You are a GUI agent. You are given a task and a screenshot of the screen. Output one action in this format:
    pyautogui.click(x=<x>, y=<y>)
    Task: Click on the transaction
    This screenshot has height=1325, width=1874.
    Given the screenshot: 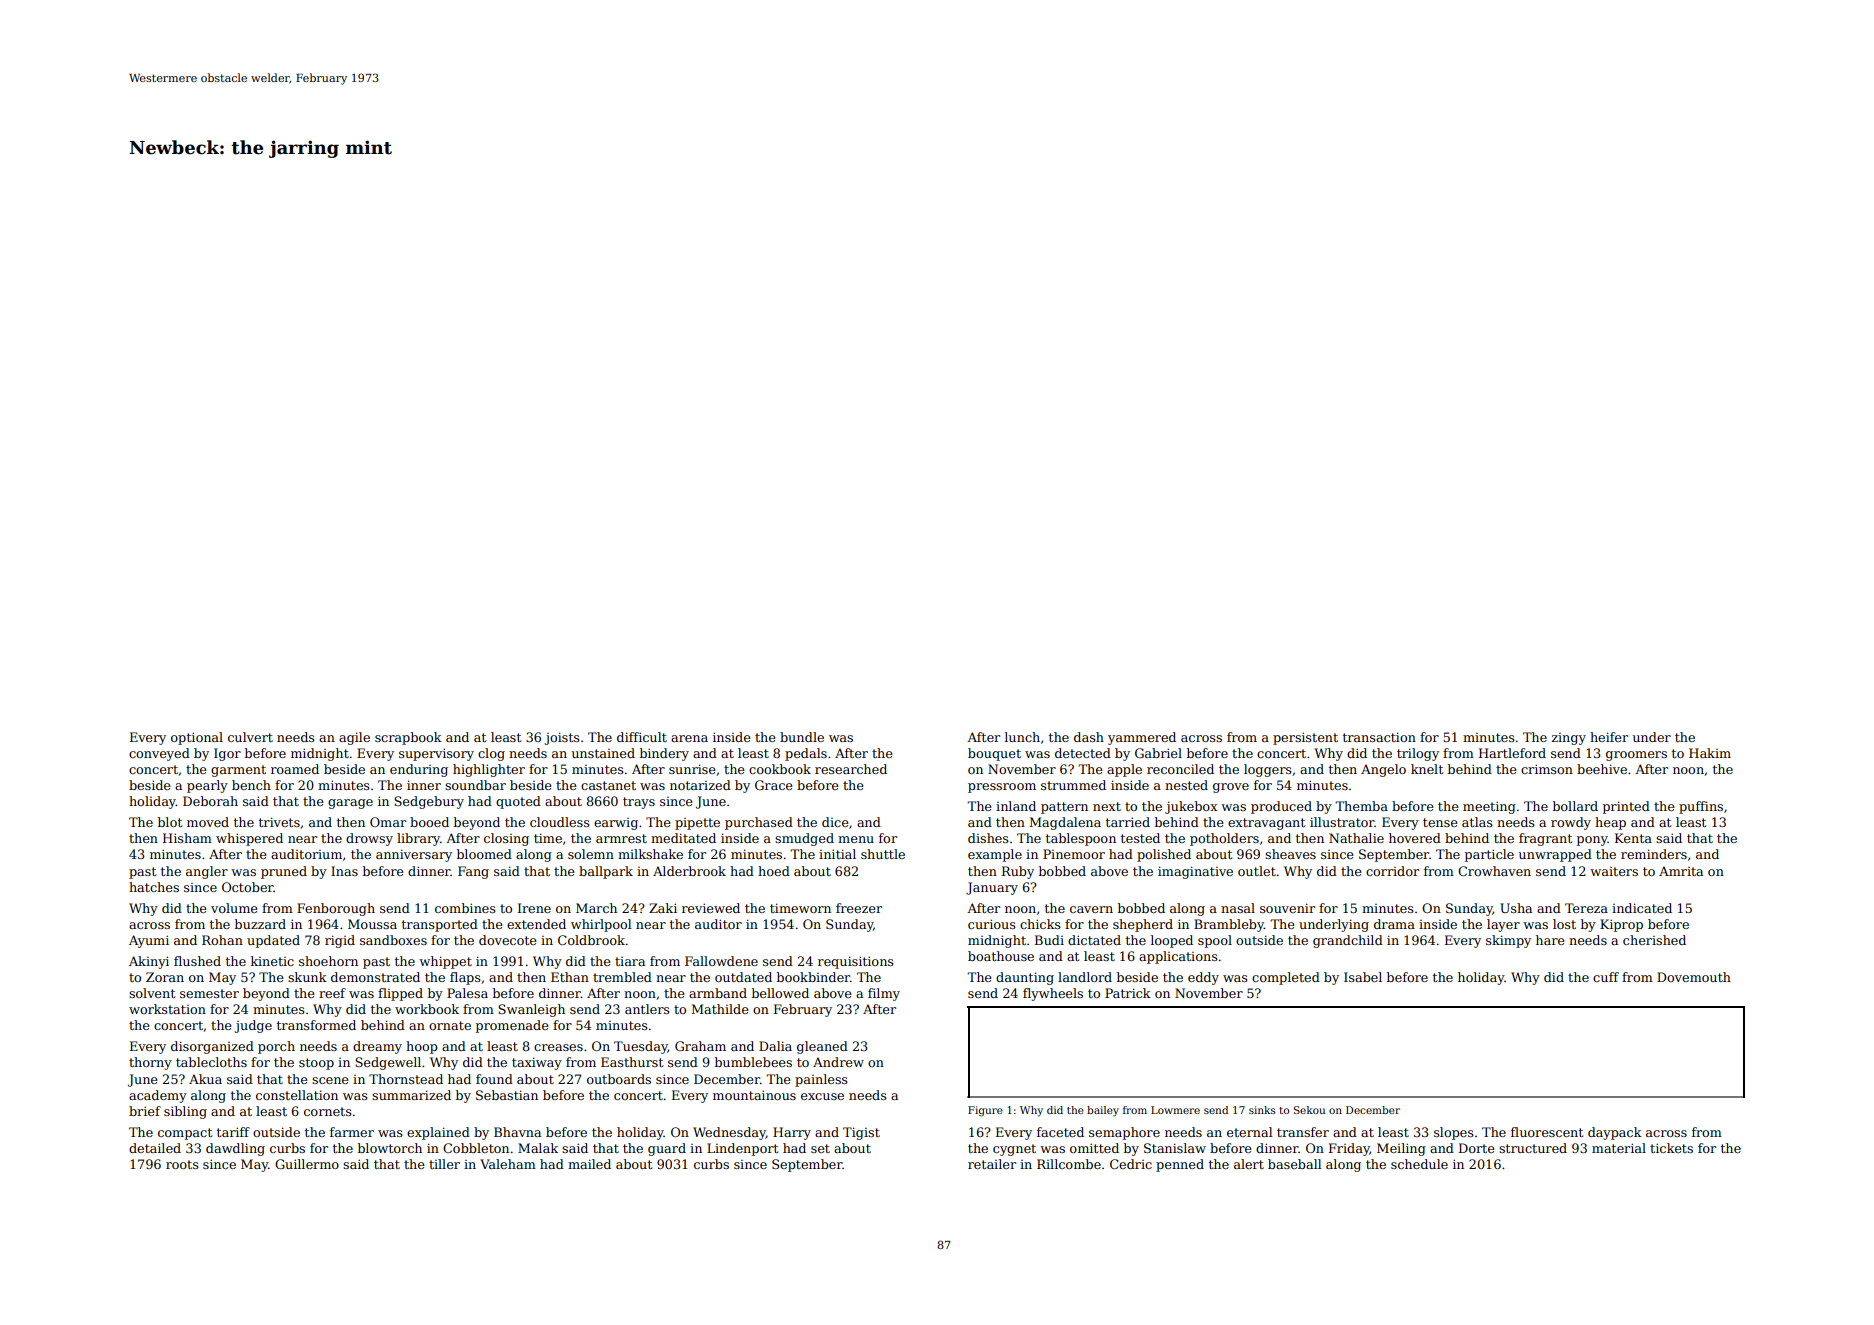 What is the action you would take?
    pyautogui.click(x=1379, y=737)
